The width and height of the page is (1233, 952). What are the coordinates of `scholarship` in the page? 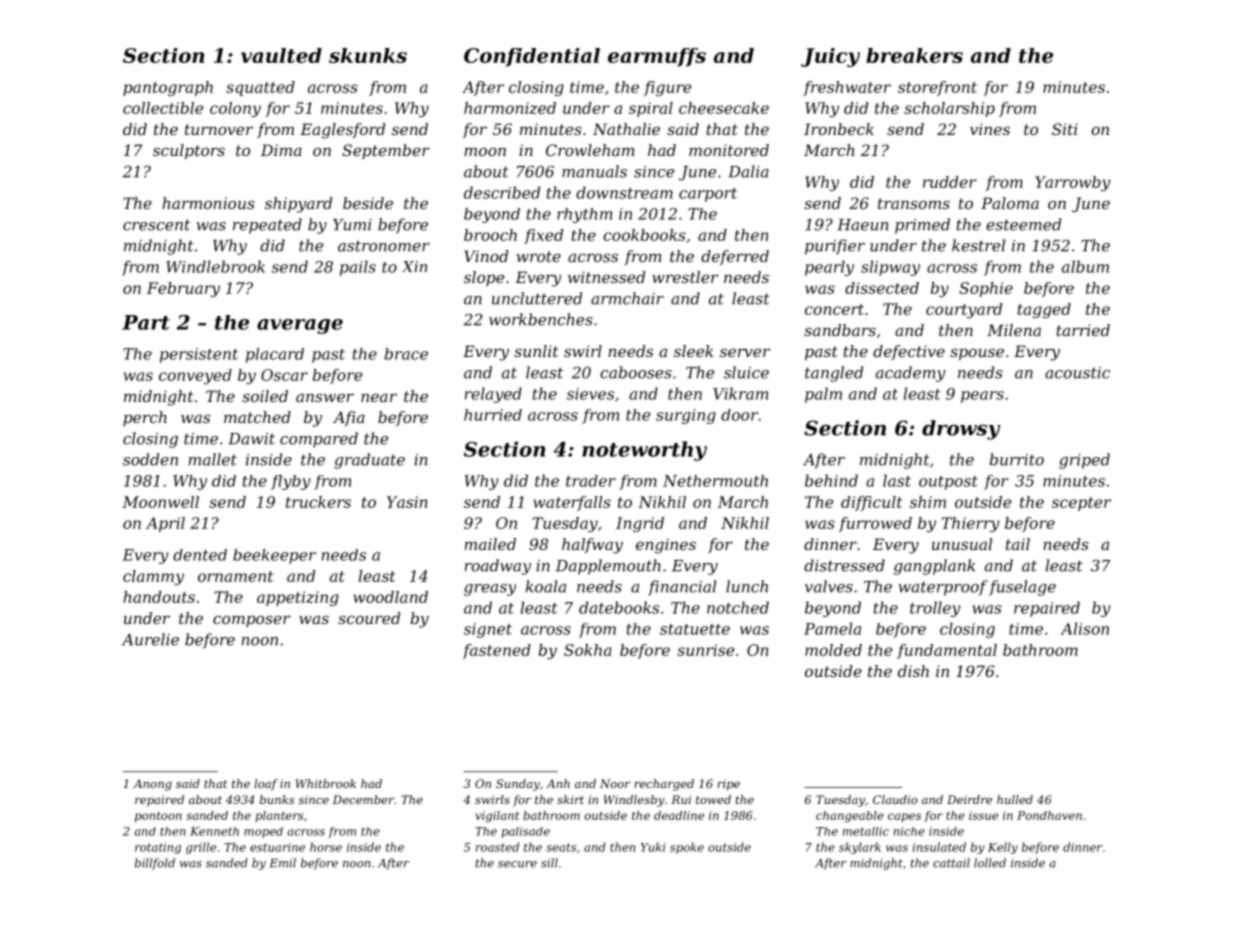 It's located at (949, 109).
